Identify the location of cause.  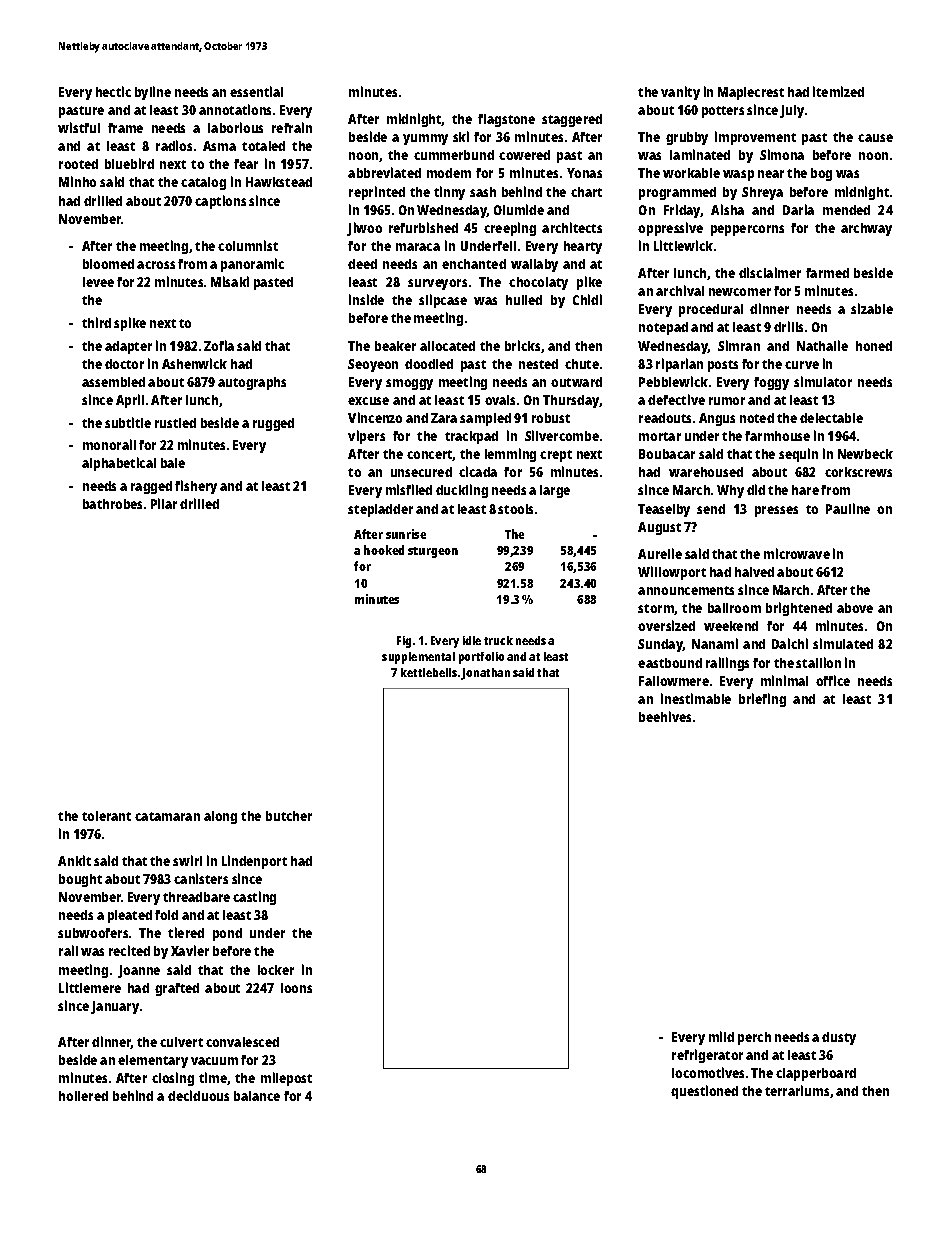
(875, 138).
